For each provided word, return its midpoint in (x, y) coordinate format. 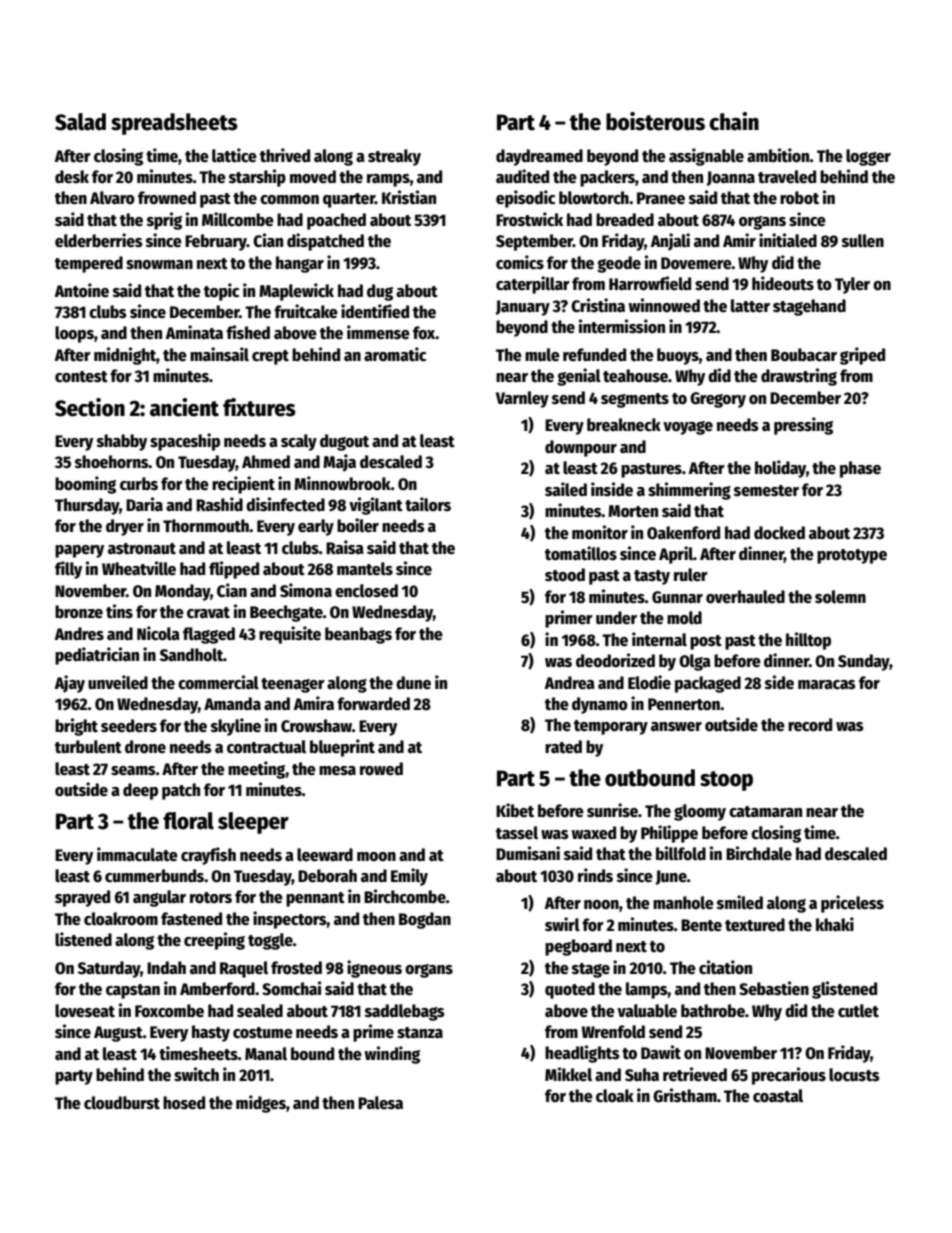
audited (522, 176)
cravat (208, 613)
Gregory (718, 400)
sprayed (82, 898)
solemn (840, 597)
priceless (852, 904)
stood (565, 575)
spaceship (185, 442)
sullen (863, 241)
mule (542, 355)
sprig (164, 221)
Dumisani (528, 853)
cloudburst (122, 1103)
